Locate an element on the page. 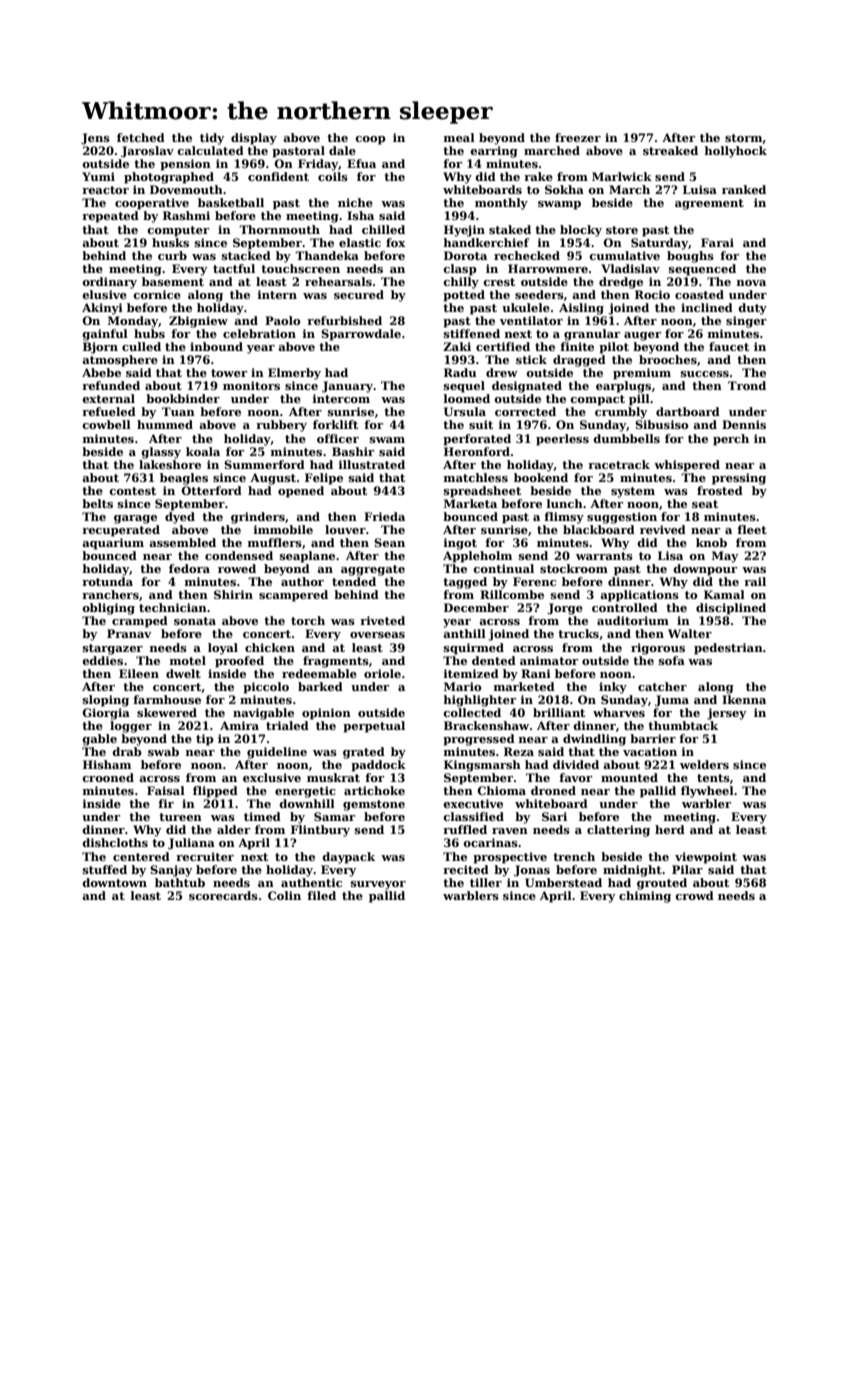 The image size is (849, 1400). storm is located at coordinates (744, 139).
